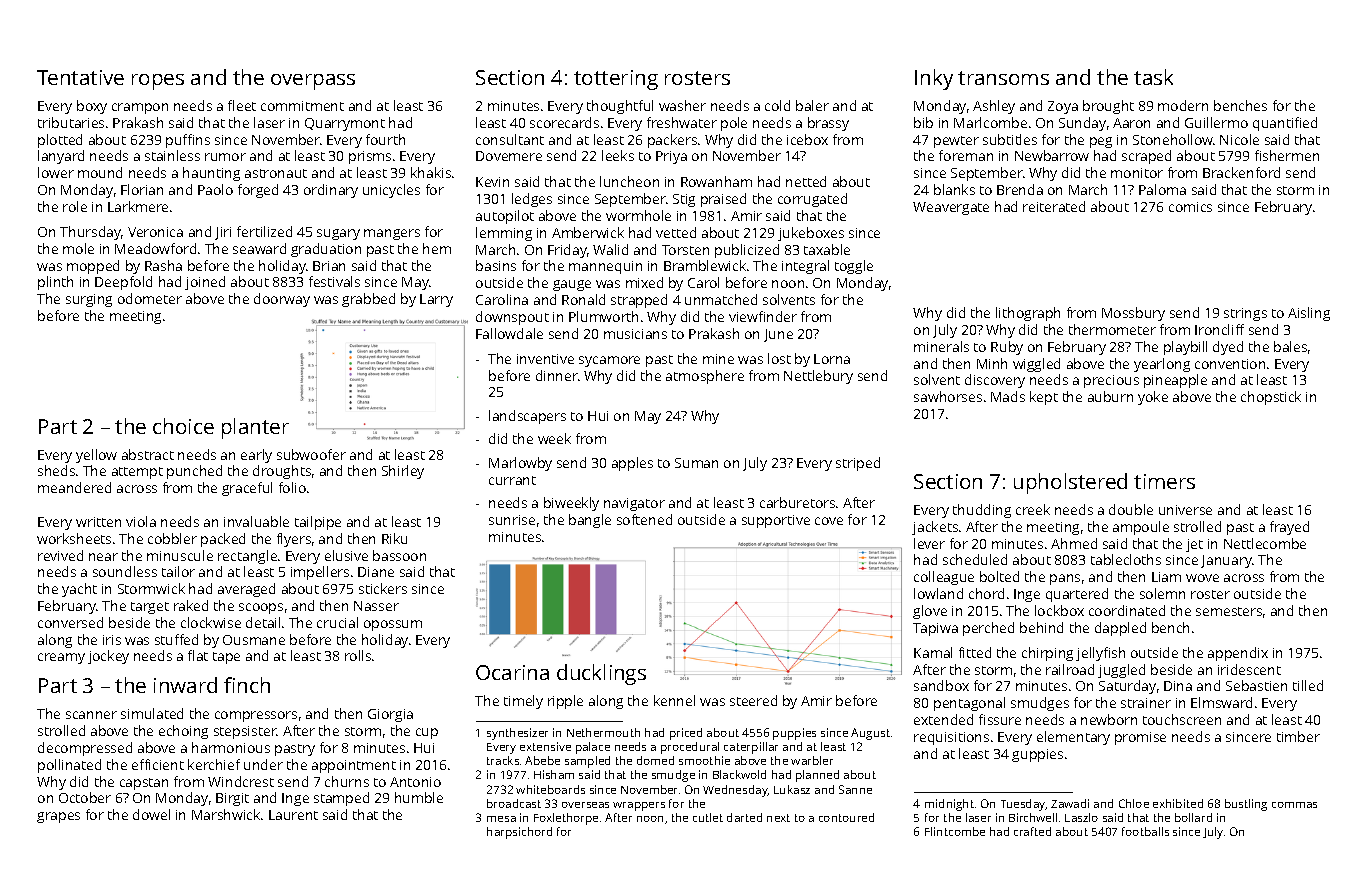  What do you see at coordinates (1074, 543) in the document?
I see `Ahmed` at bounding box center [1074, 543].
